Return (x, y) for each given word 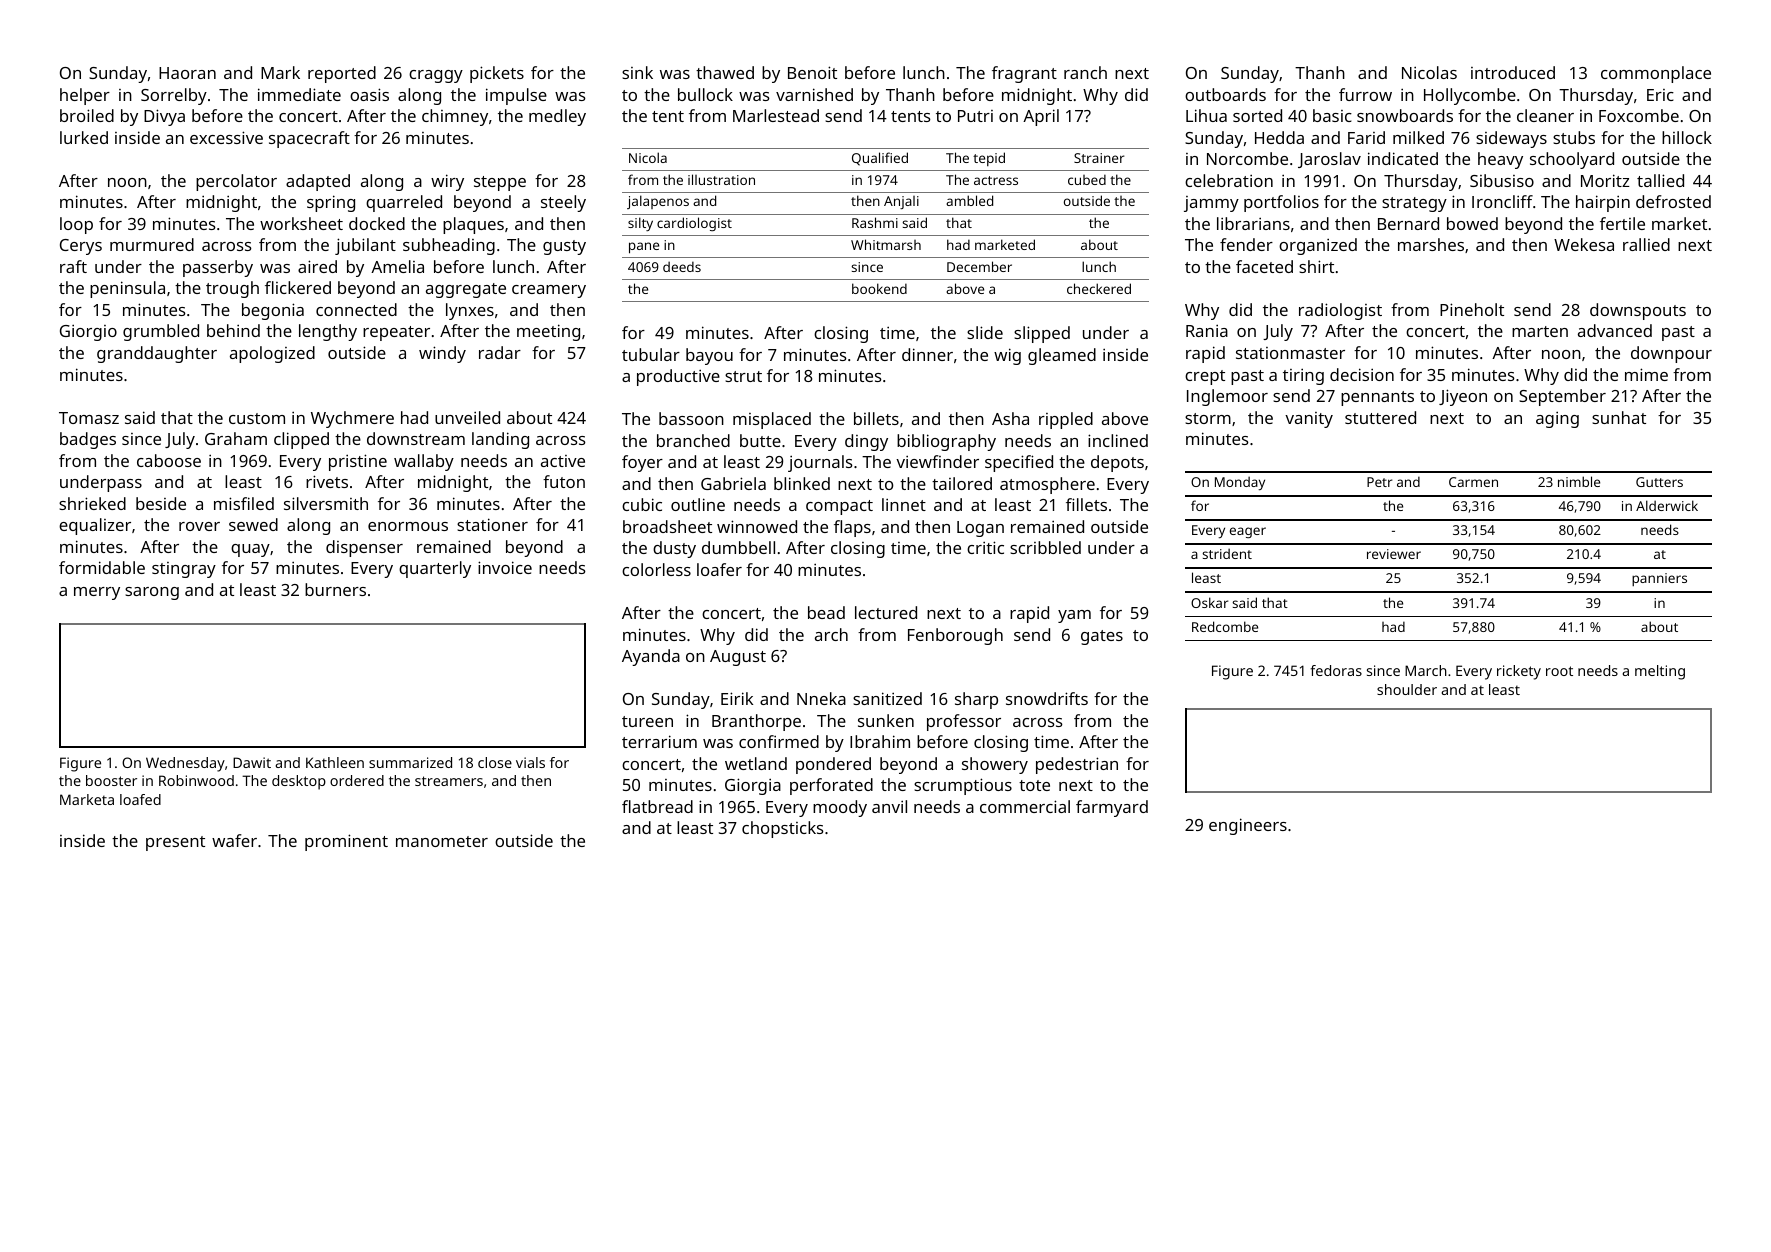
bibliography (946, 442)
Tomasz (89, 418)
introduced (1513, 72)
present (175, 843)
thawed (725, 72)
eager (1248, 532)
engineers (1248, 826)
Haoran (187, 73)
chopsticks (783, 829)
